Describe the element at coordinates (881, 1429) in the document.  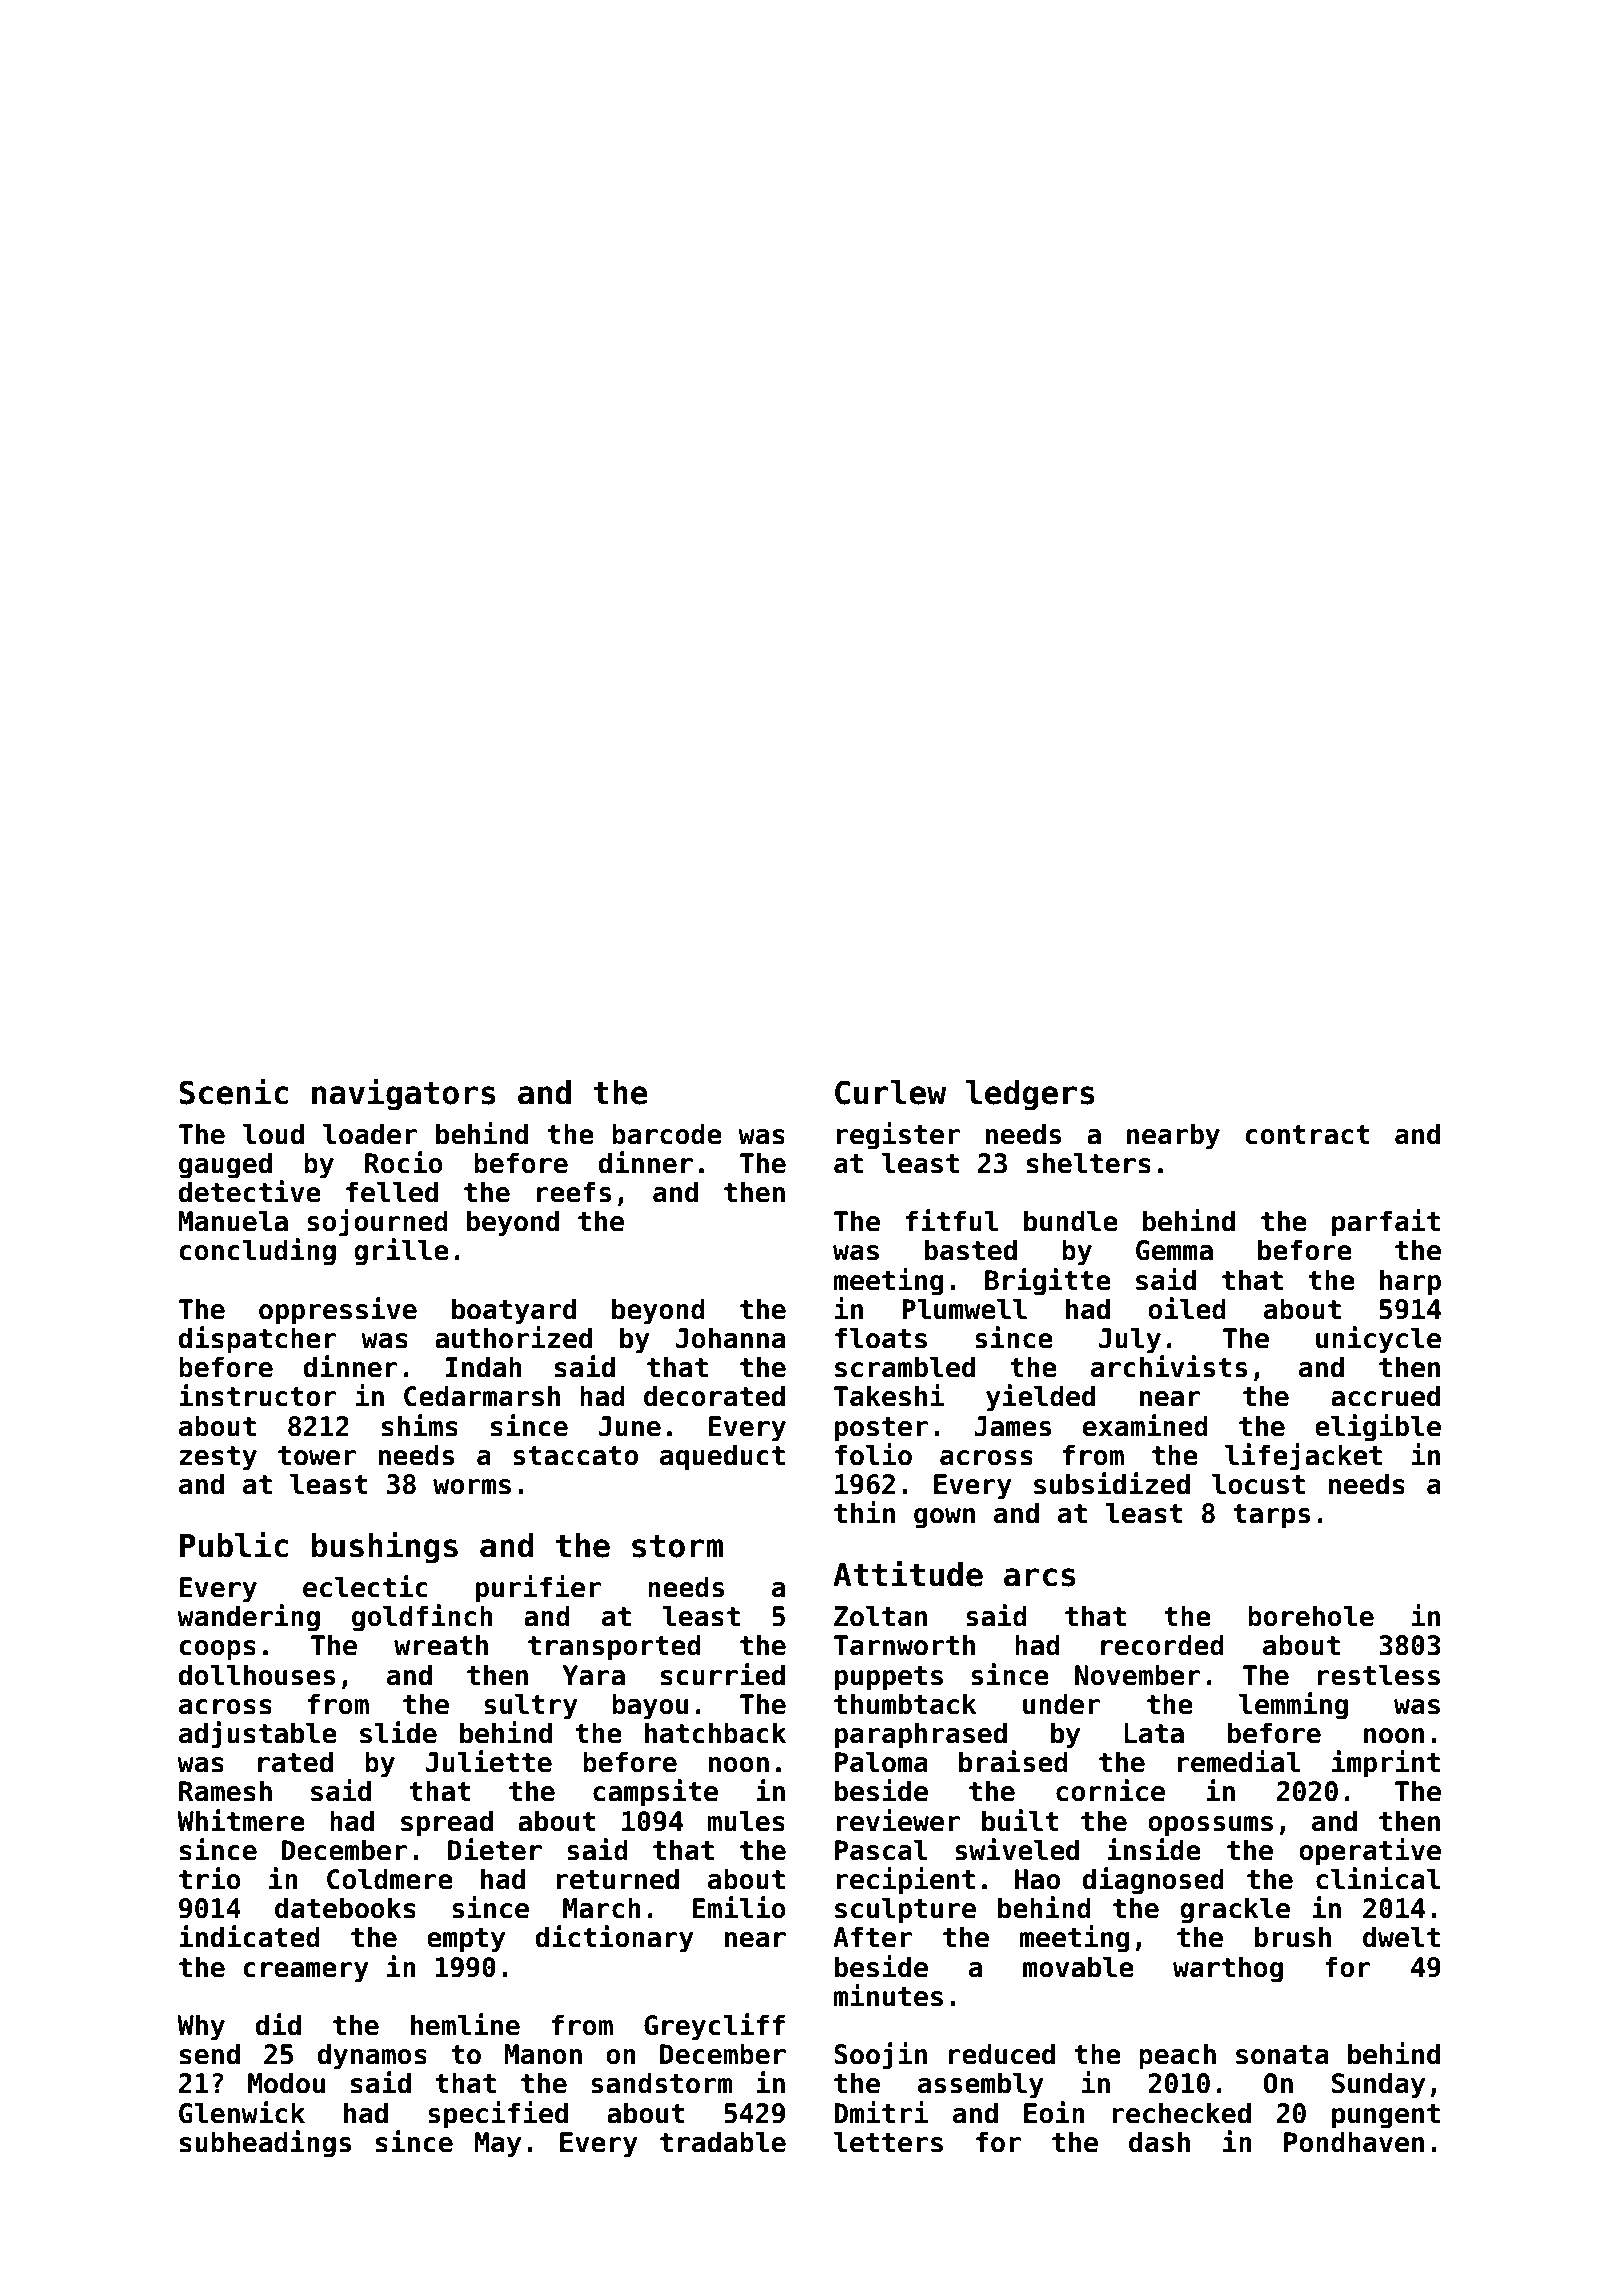
I see `poster` at that location.
